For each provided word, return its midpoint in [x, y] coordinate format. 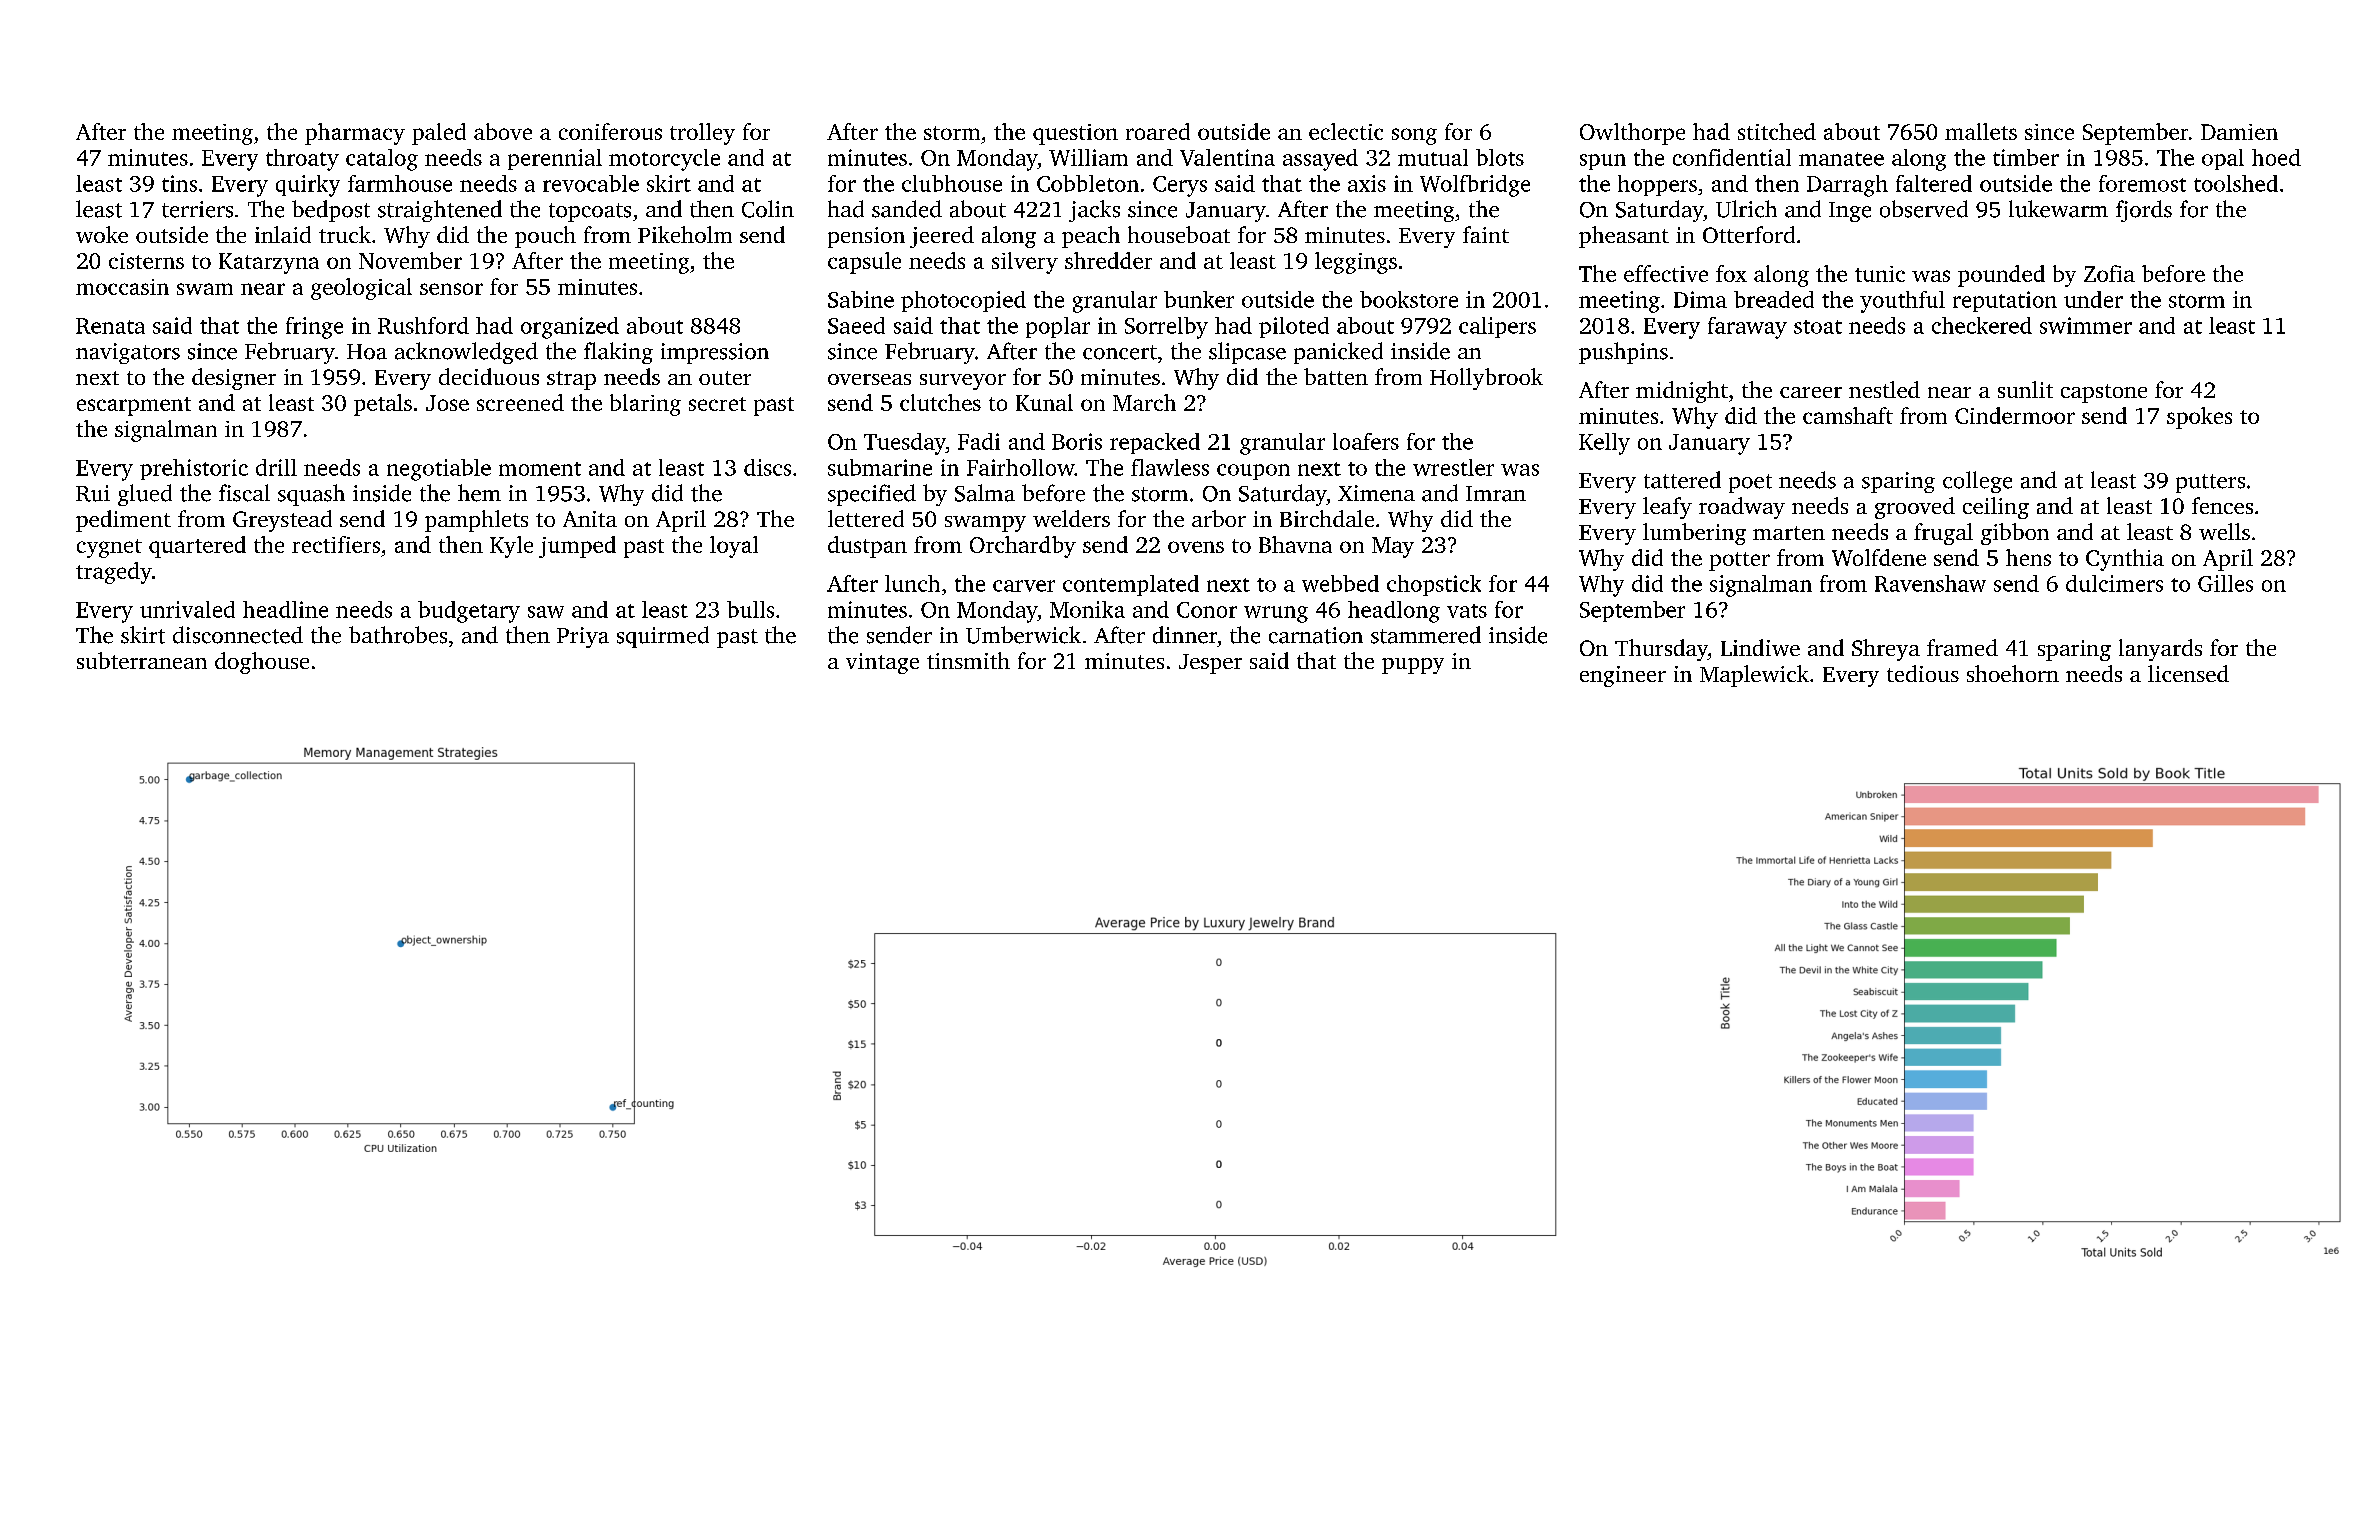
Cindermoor [2015, 415]
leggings [1356, 263]
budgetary [469, 612]
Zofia [2109, 273]
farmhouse [400, 183]
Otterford [1749, 234]
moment [540, 469]
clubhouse [952, 183]
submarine [880, 467]
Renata [110, 326]
